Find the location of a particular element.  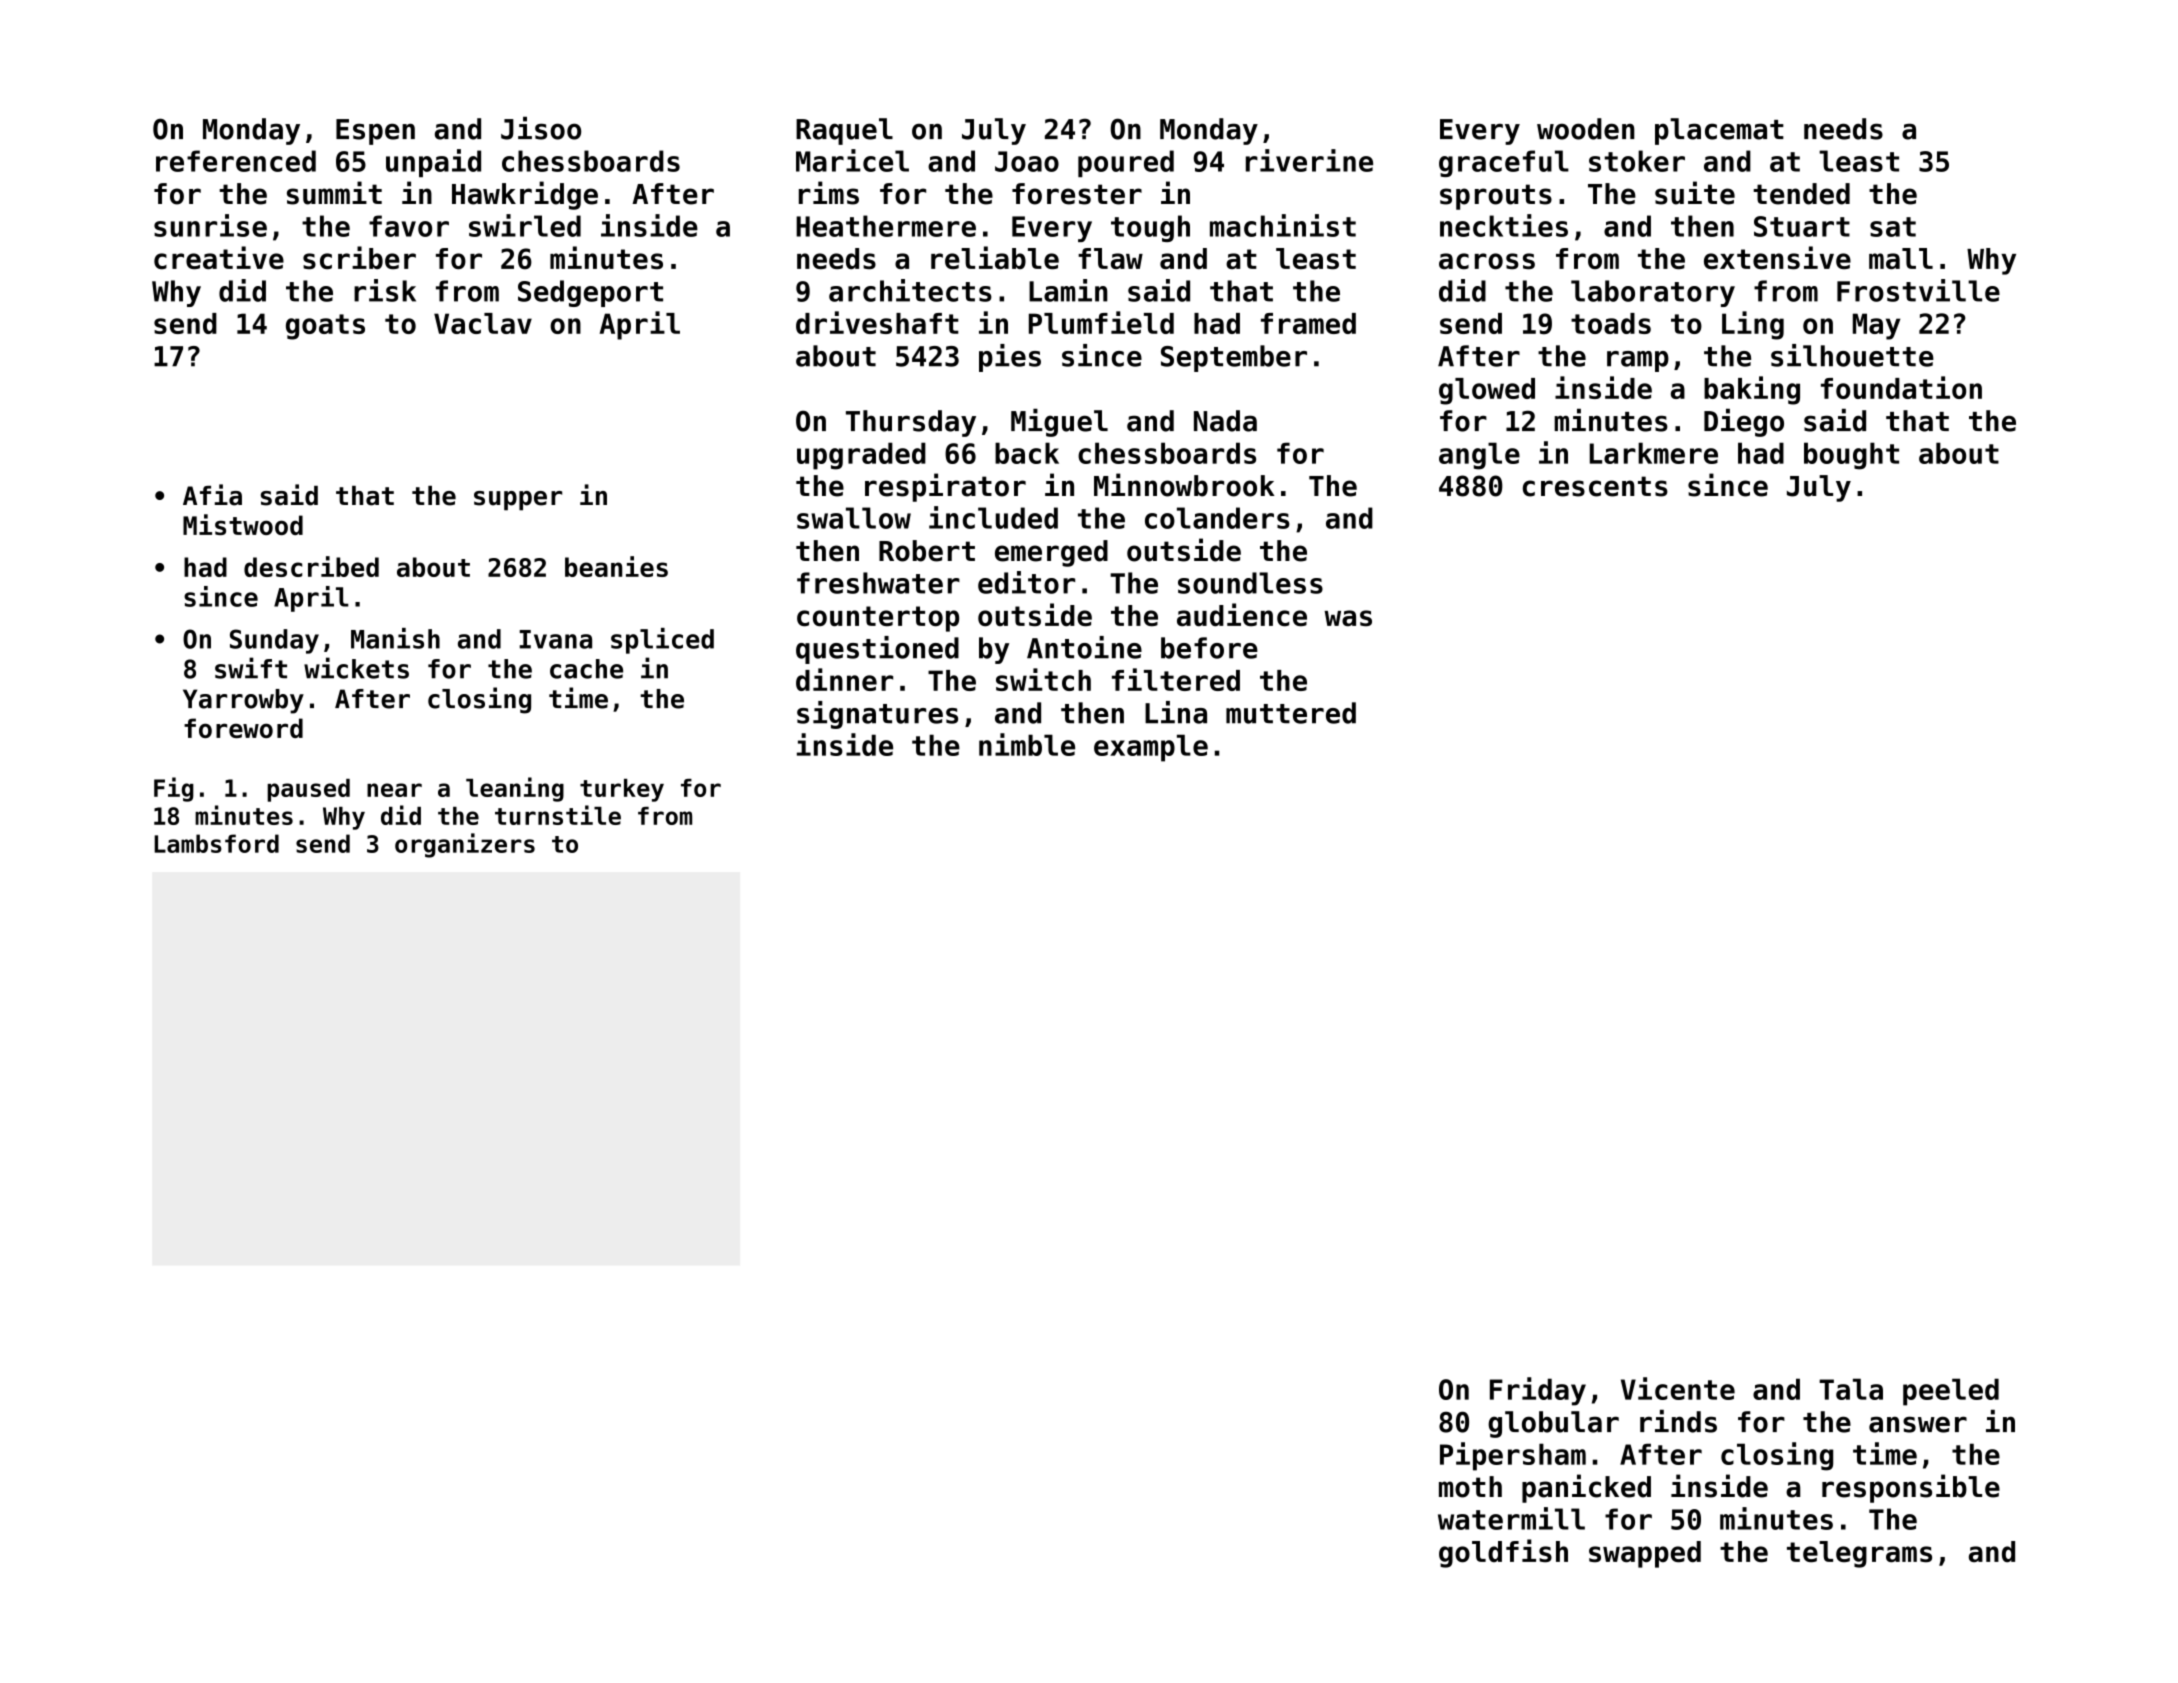

goldfish is located at coordinates (1503, 1553).
